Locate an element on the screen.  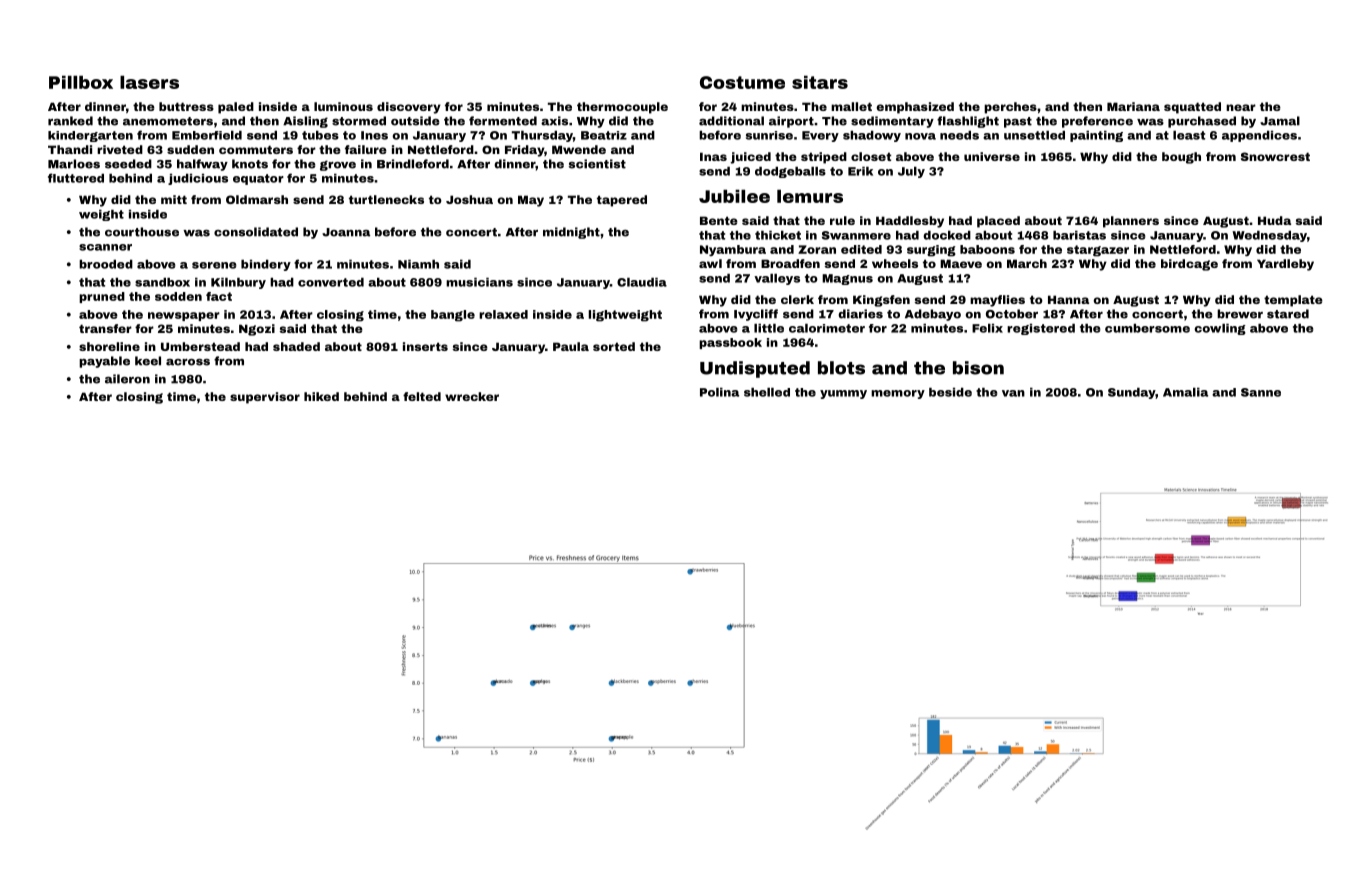
near is located at coordinates (1241, 107).
